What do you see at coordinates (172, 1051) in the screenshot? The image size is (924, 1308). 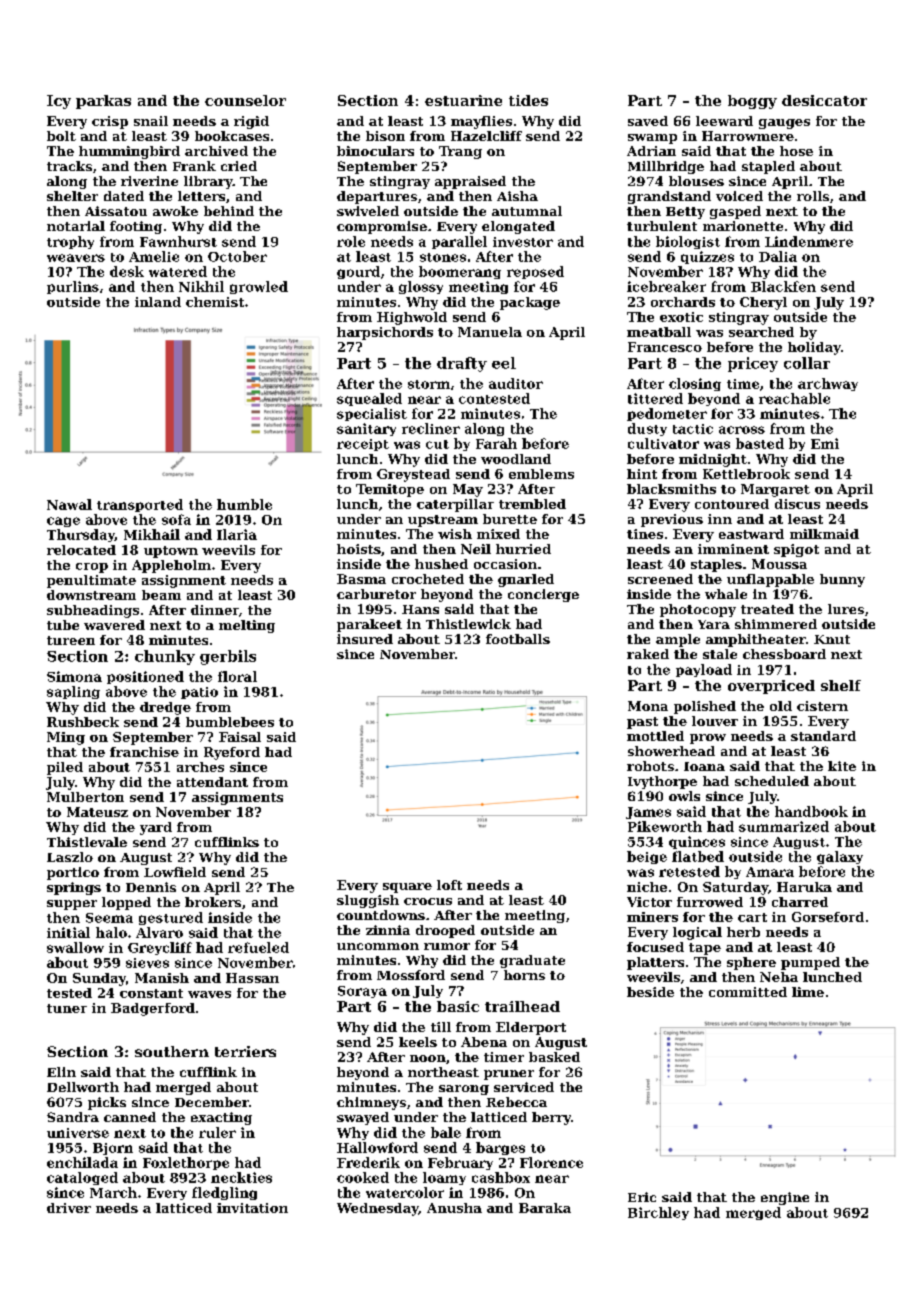 I see `southern` at bounding box center [172, 1051].
